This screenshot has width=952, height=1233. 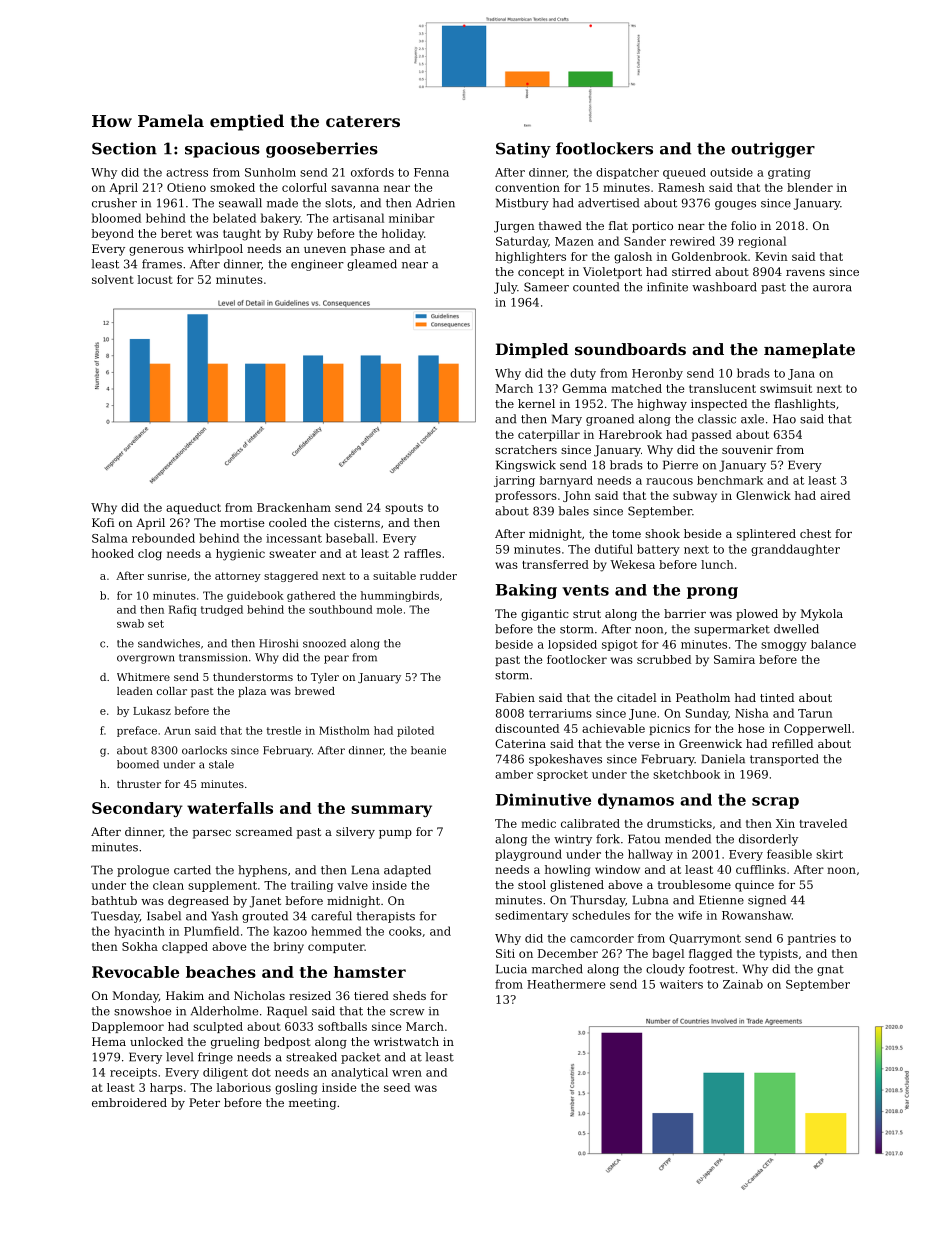 I want to click on seed, so click(x=397, y=1087).
